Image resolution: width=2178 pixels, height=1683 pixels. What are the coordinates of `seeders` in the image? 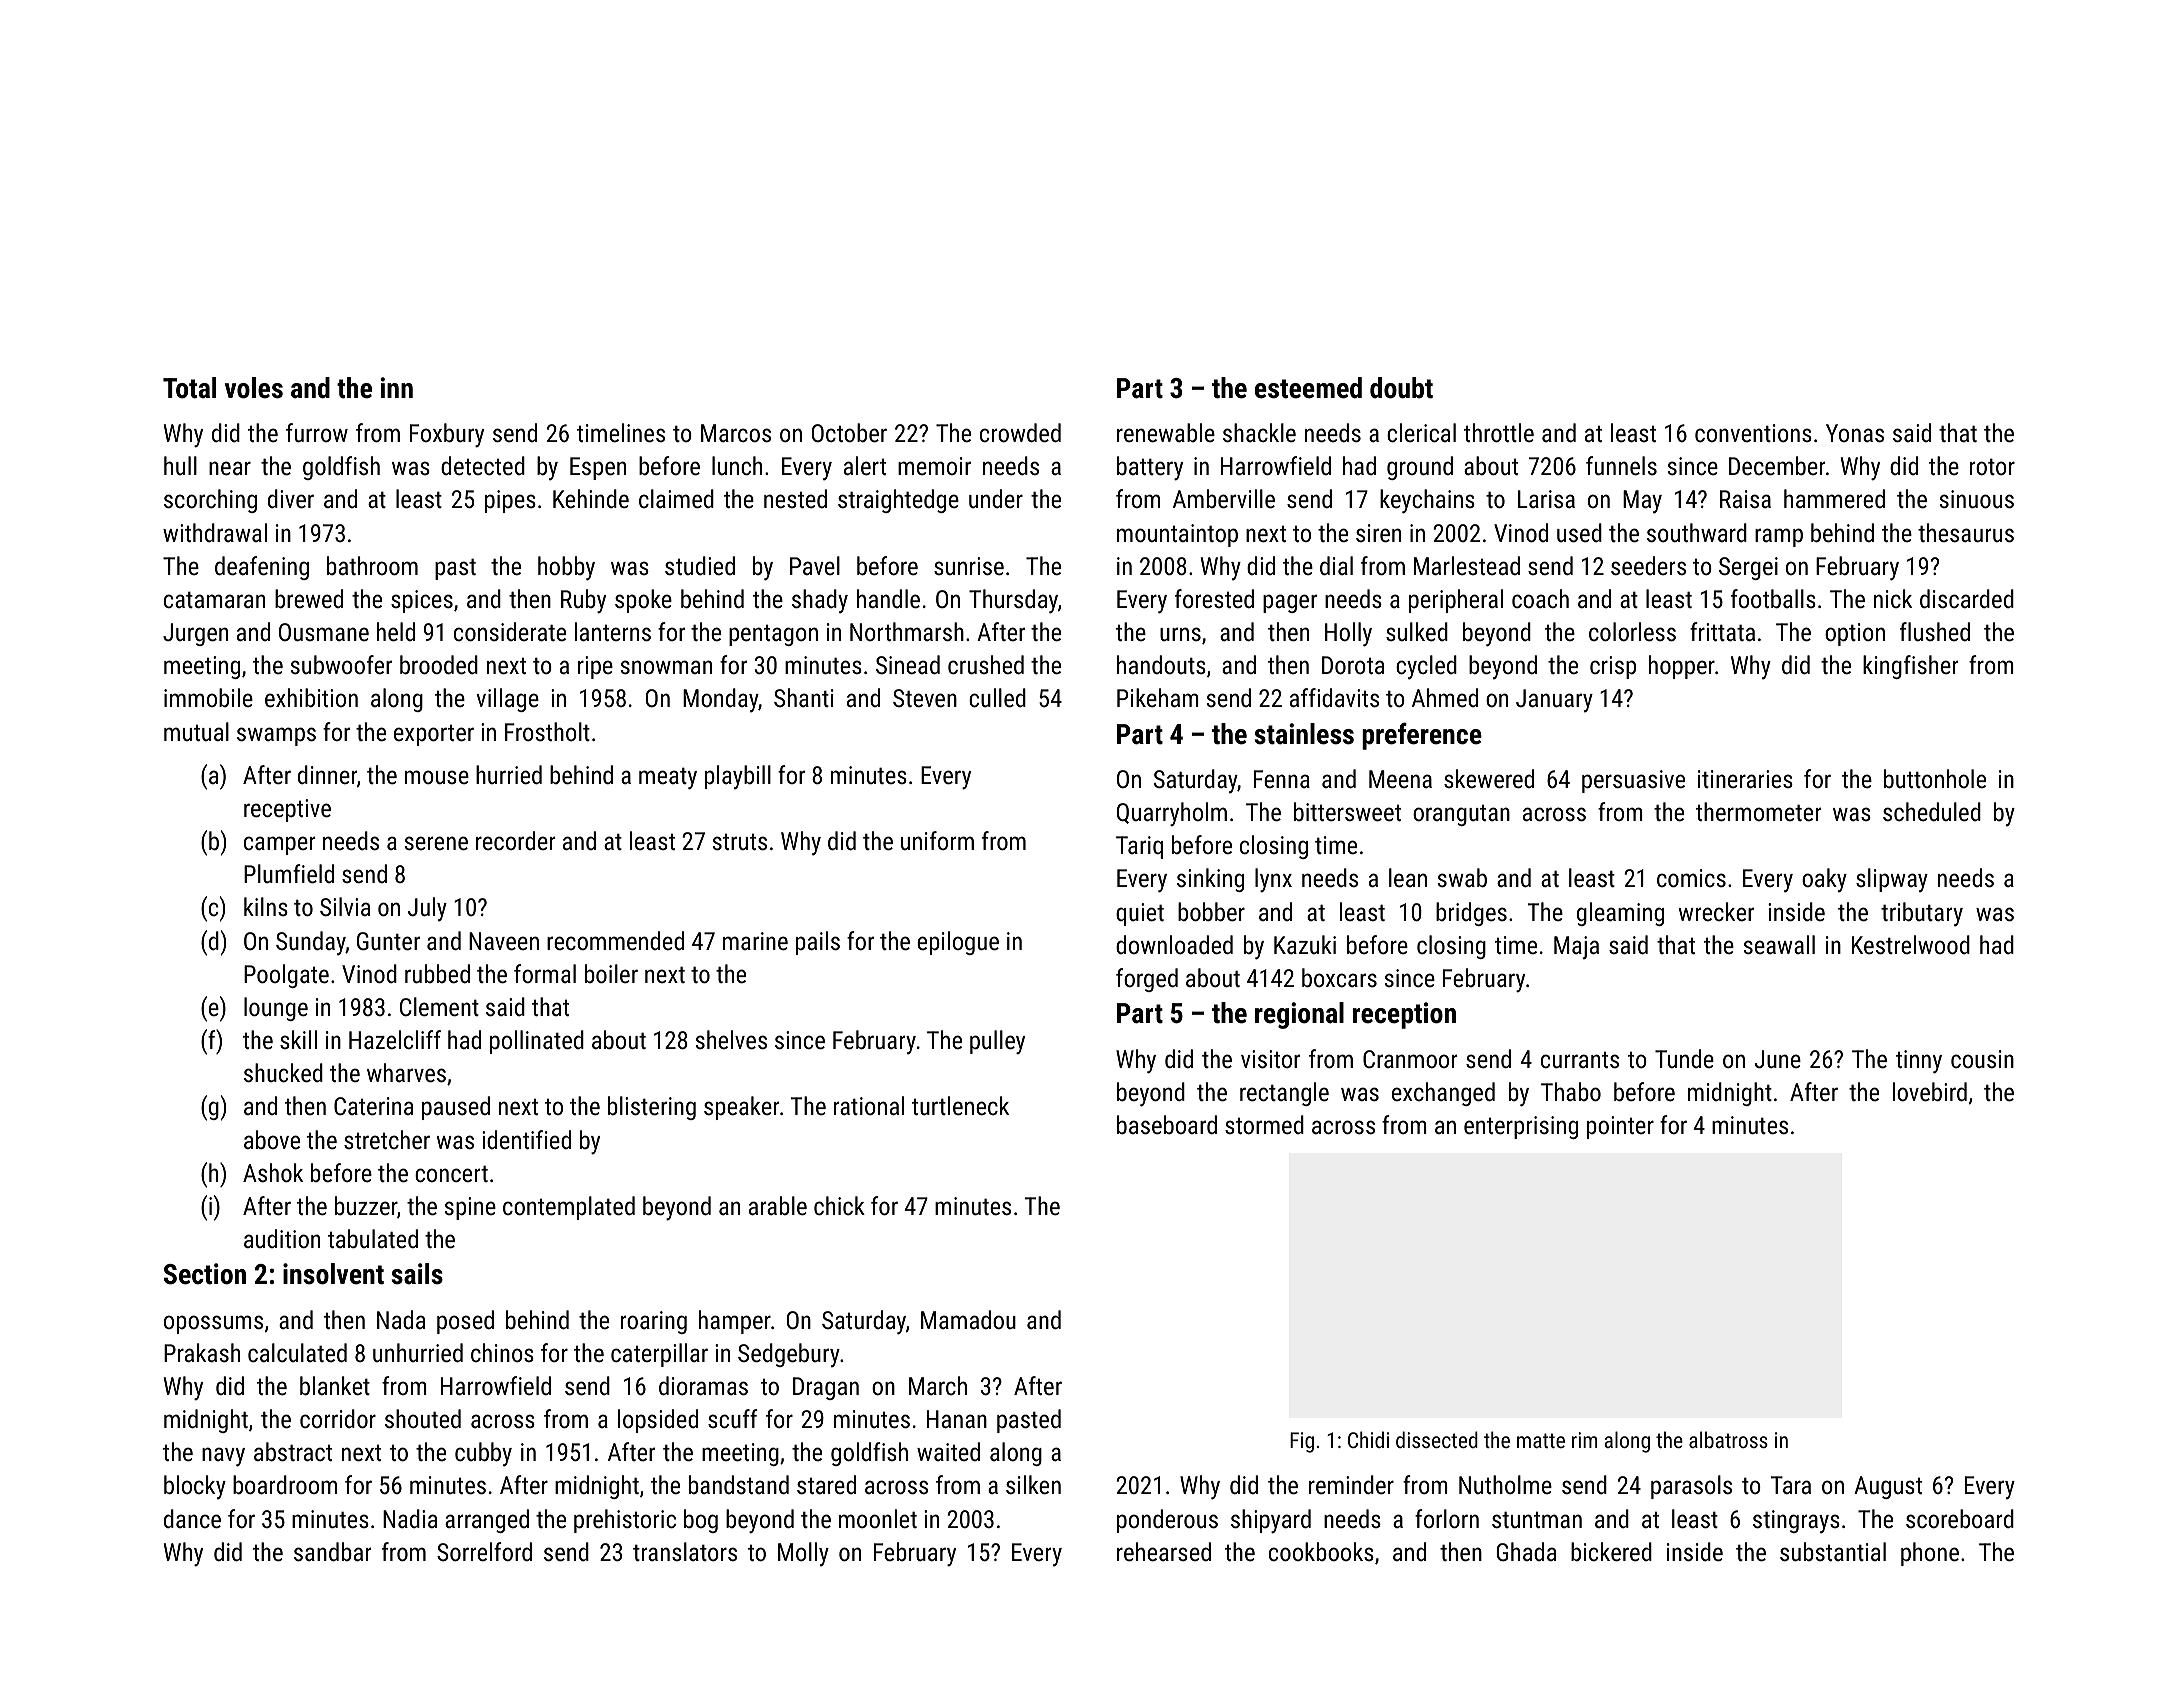 It's located at (1648, 565).
